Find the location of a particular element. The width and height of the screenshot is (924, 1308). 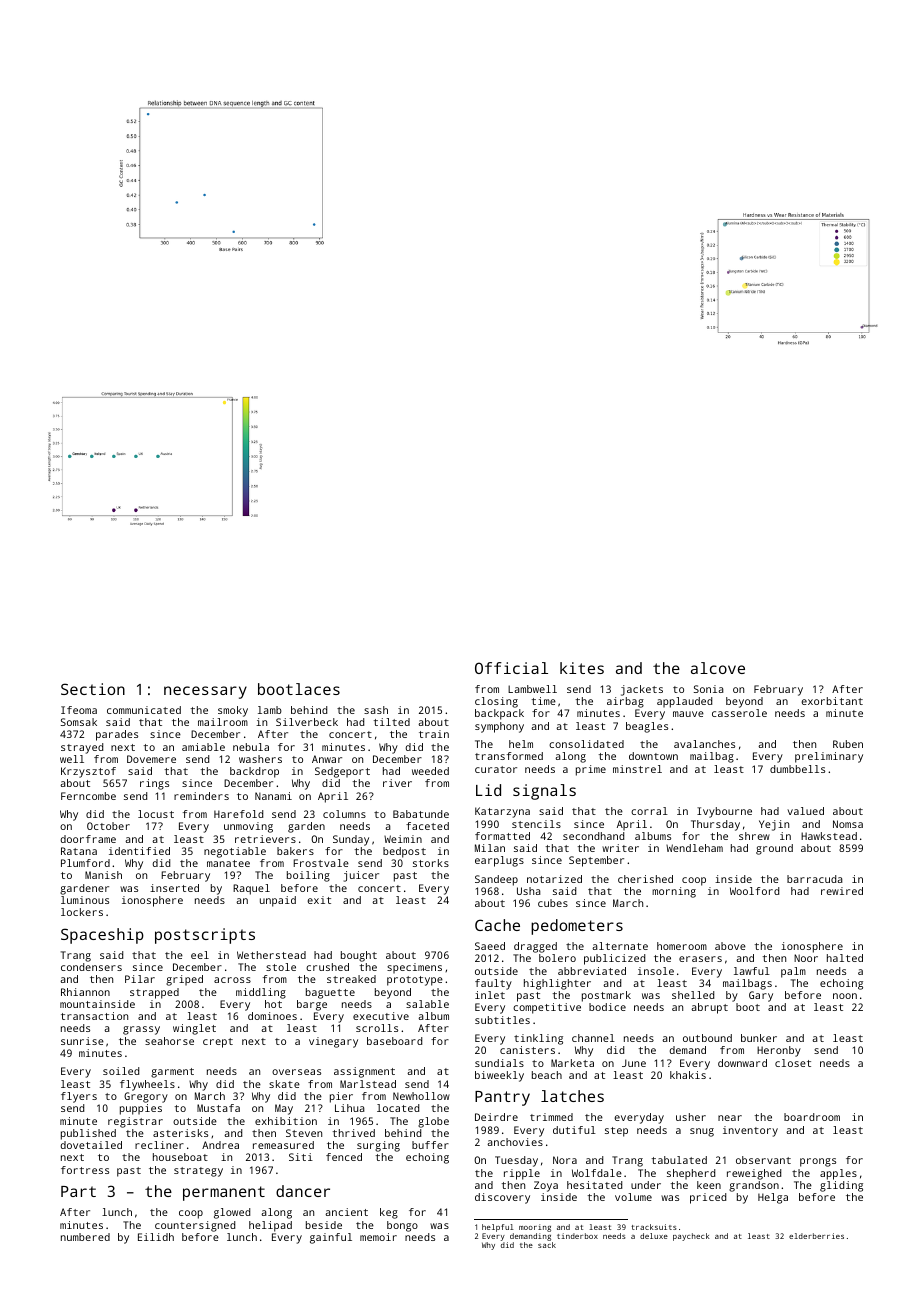

Hawkstead is located at coordinates (829, 836).
